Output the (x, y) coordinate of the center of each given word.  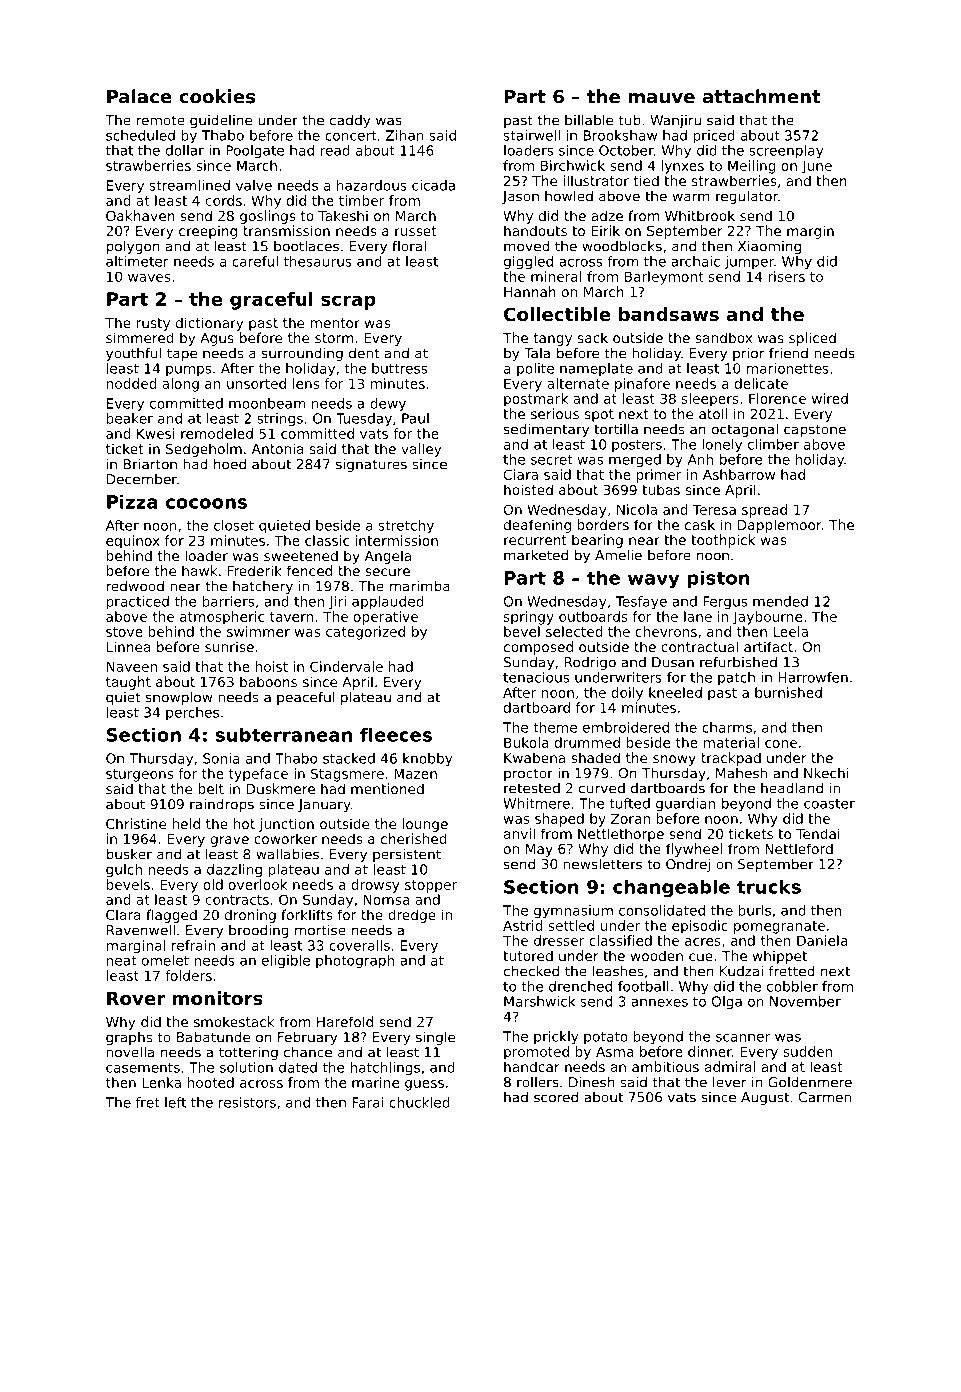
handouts (535, 230)
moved (527, 246)
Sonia (221, 758)
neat (121, 961)
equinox (133, 542)
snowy (674, 760)
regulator (747, 197)
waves (149, 278)
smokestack (234, 1021)
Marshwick (539, 1001)
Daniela (822, 940)
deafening (537, 526)
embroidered (626, 727)
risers (786, 276)
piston (719, 579)
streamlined (190, 185)
